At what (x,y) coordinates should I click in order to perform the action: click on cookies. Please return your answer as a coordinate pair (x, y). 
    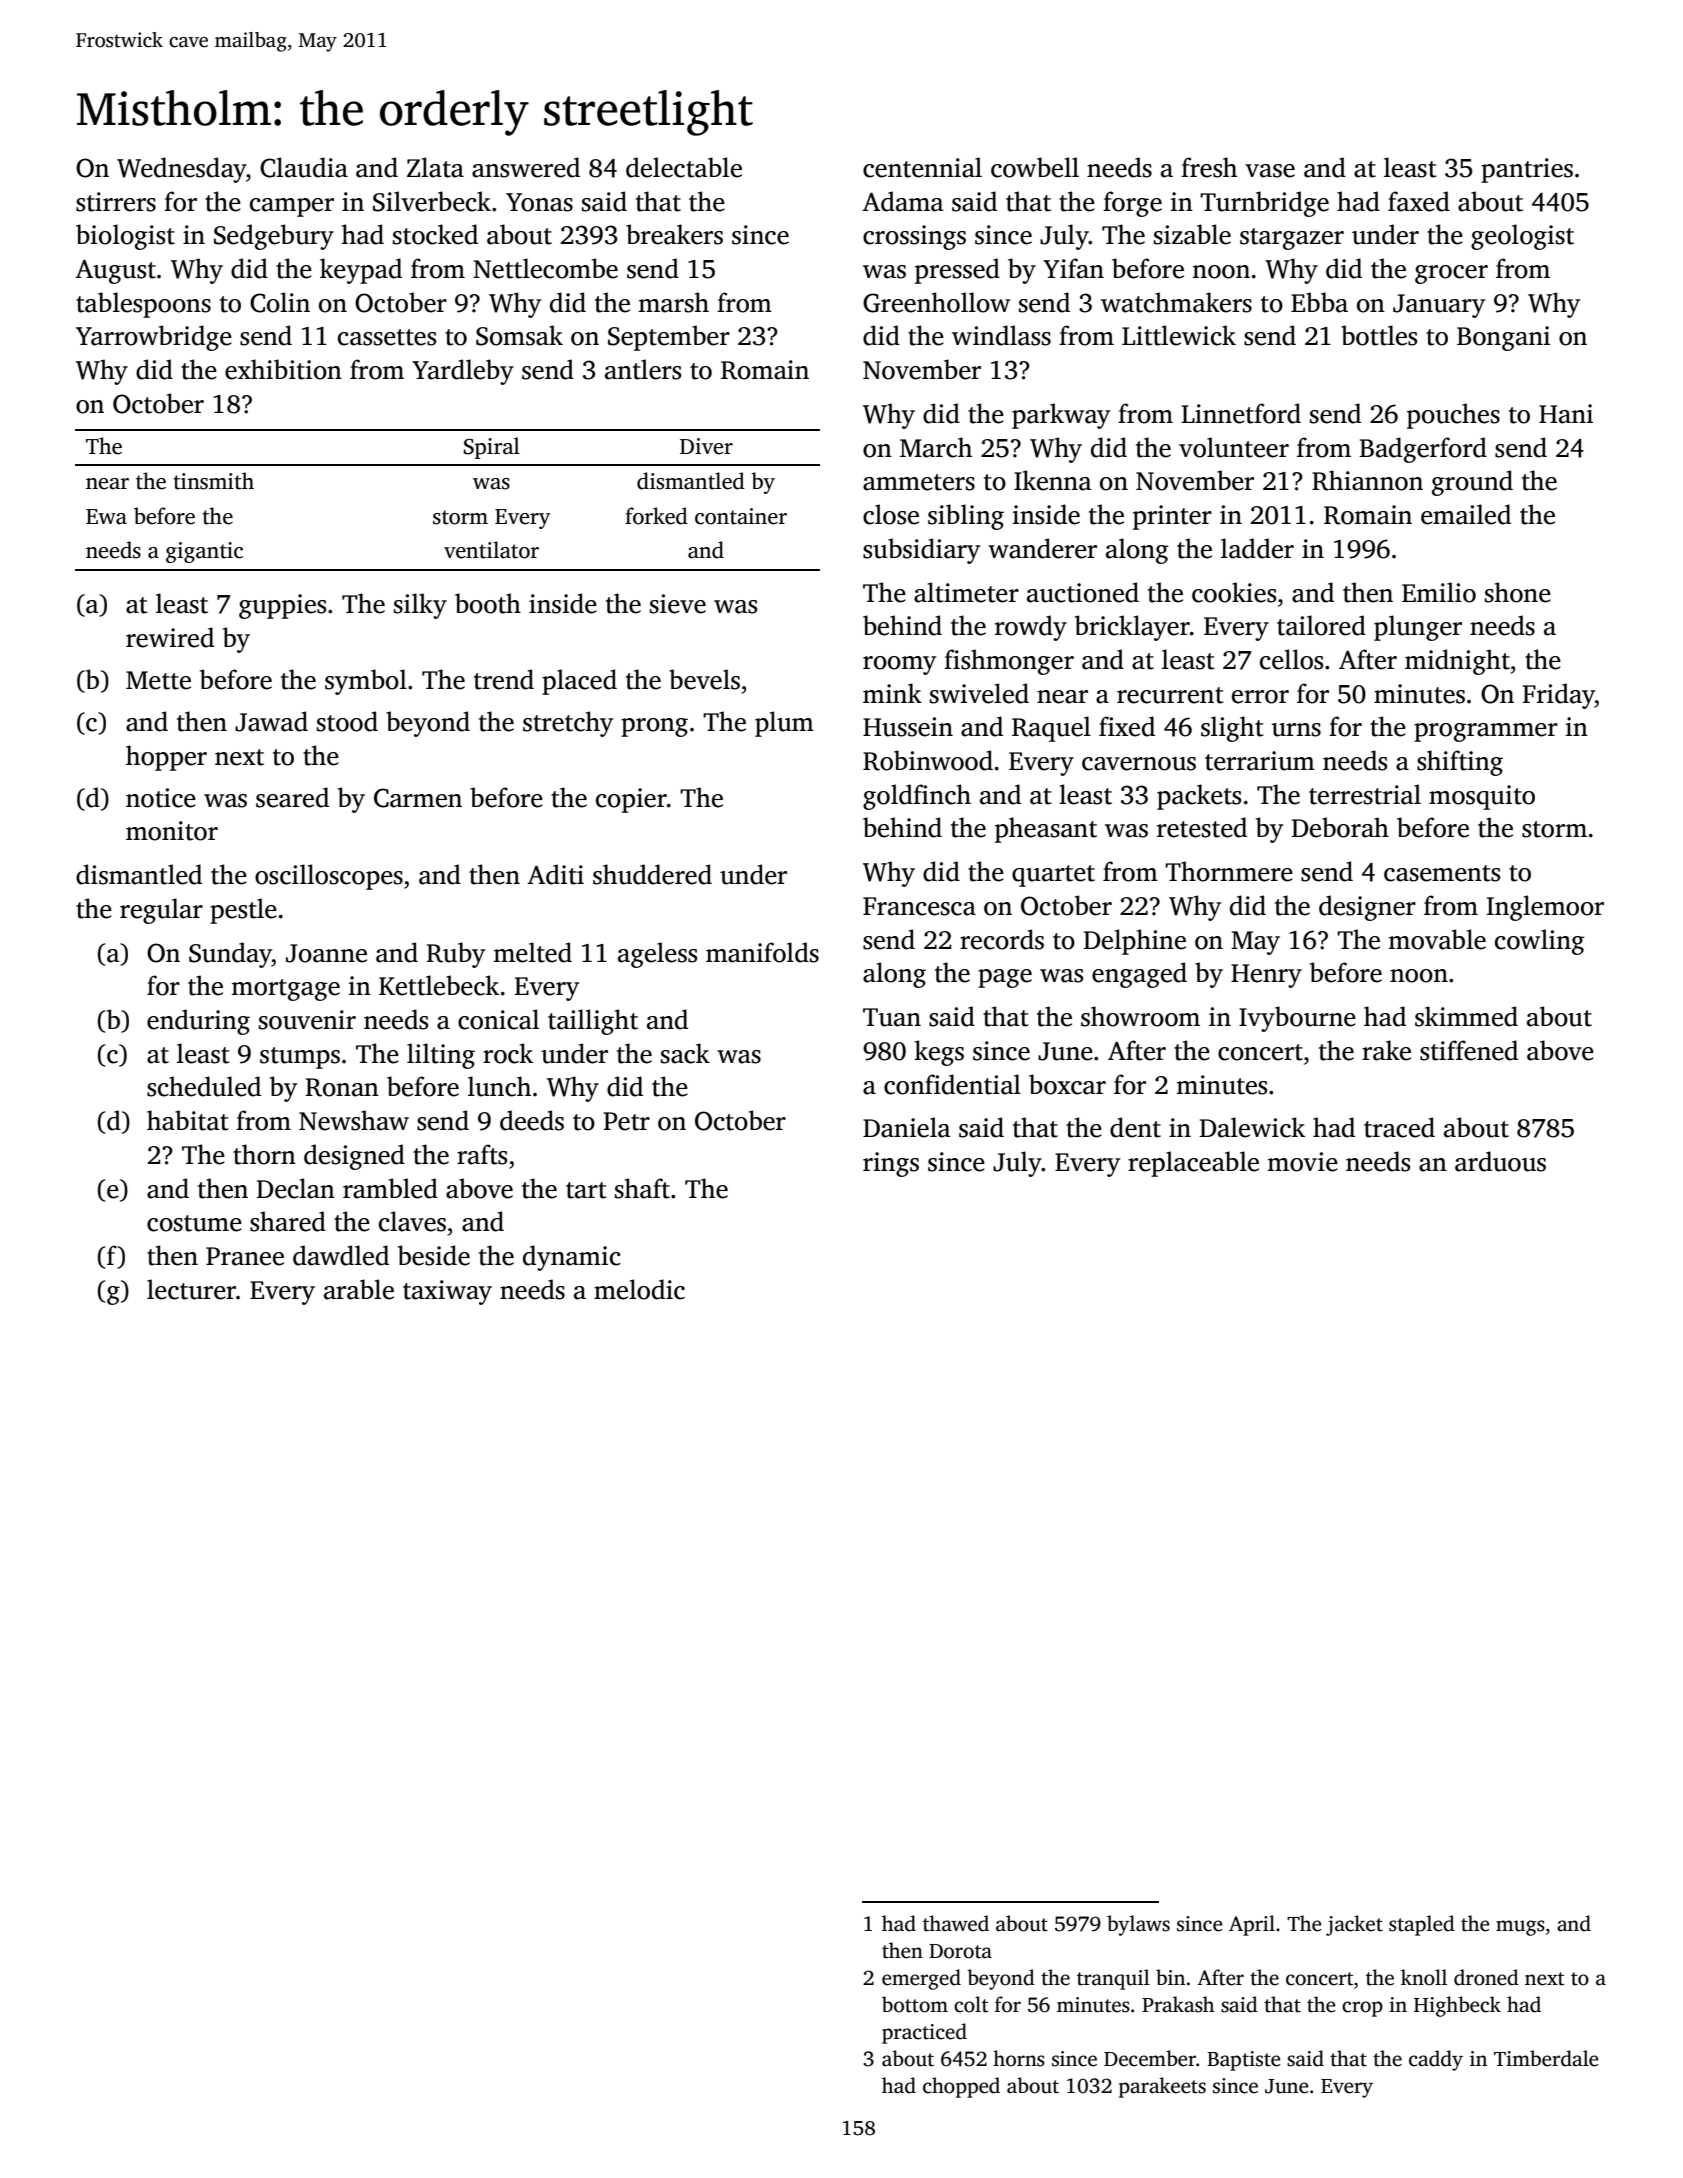
    Looking at the image, I should click on (1234, 592).
